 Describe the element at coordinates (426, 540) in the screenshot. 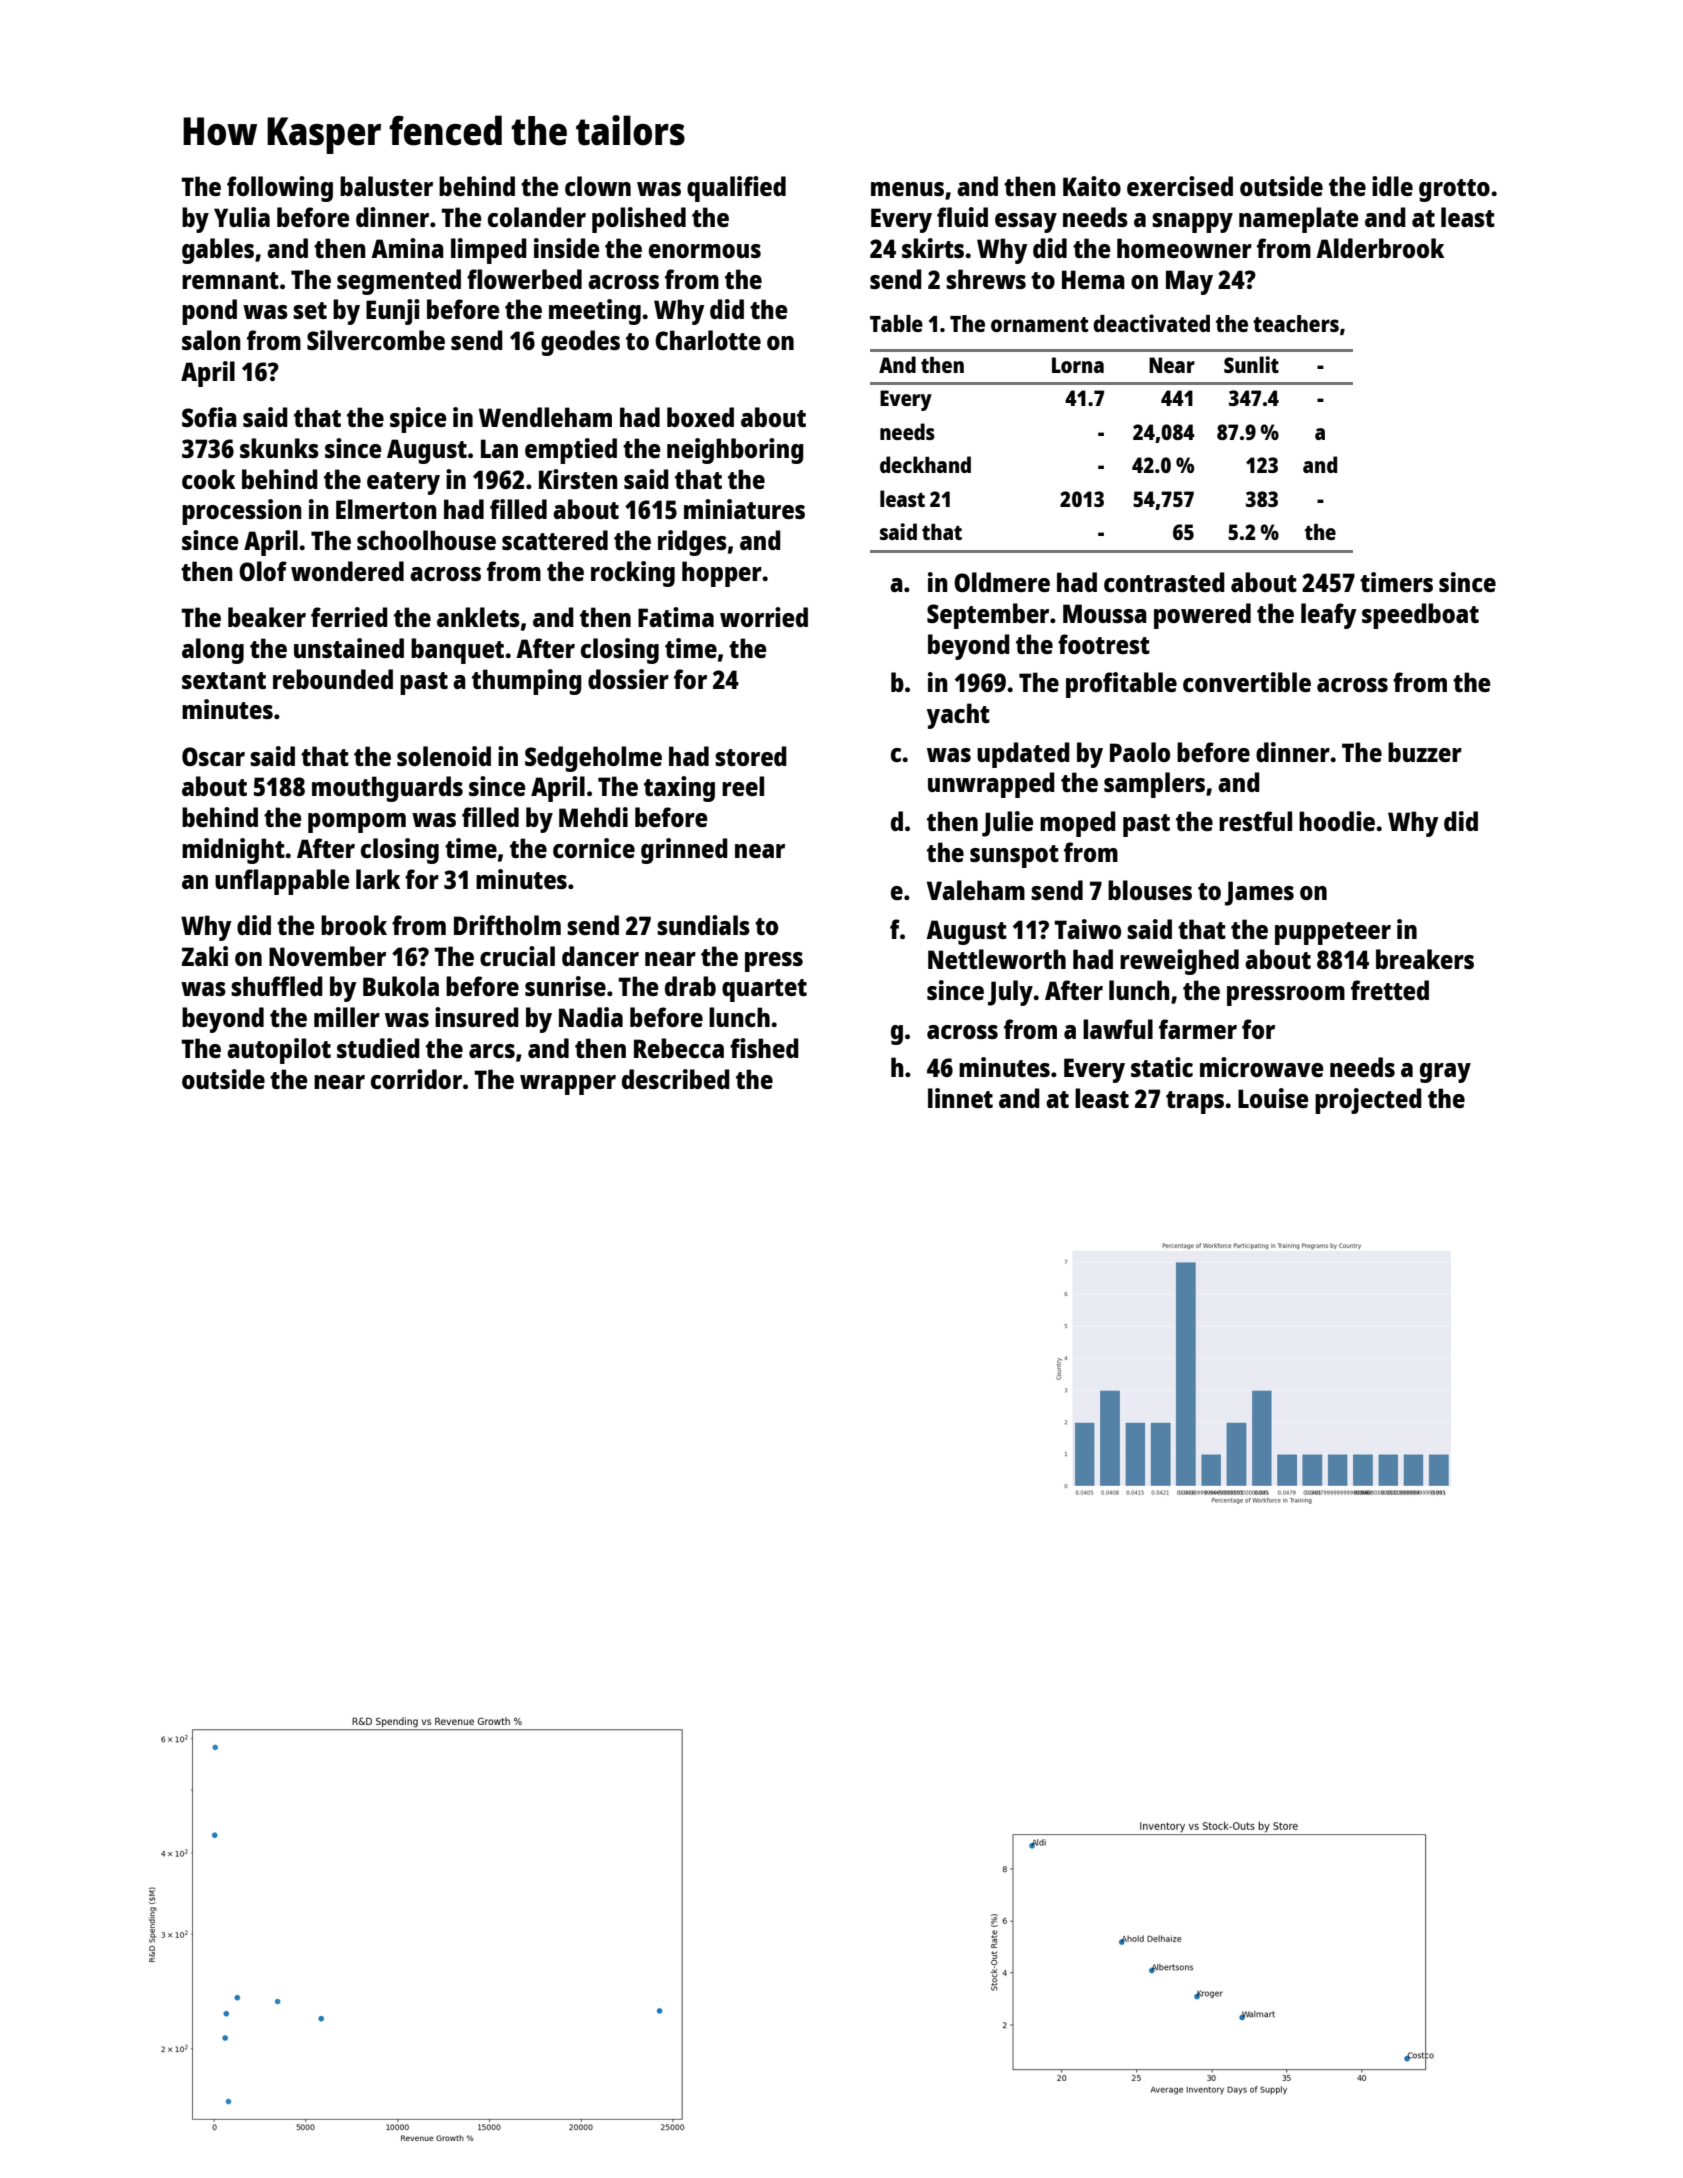

I see `schoolhouse` at that location.
